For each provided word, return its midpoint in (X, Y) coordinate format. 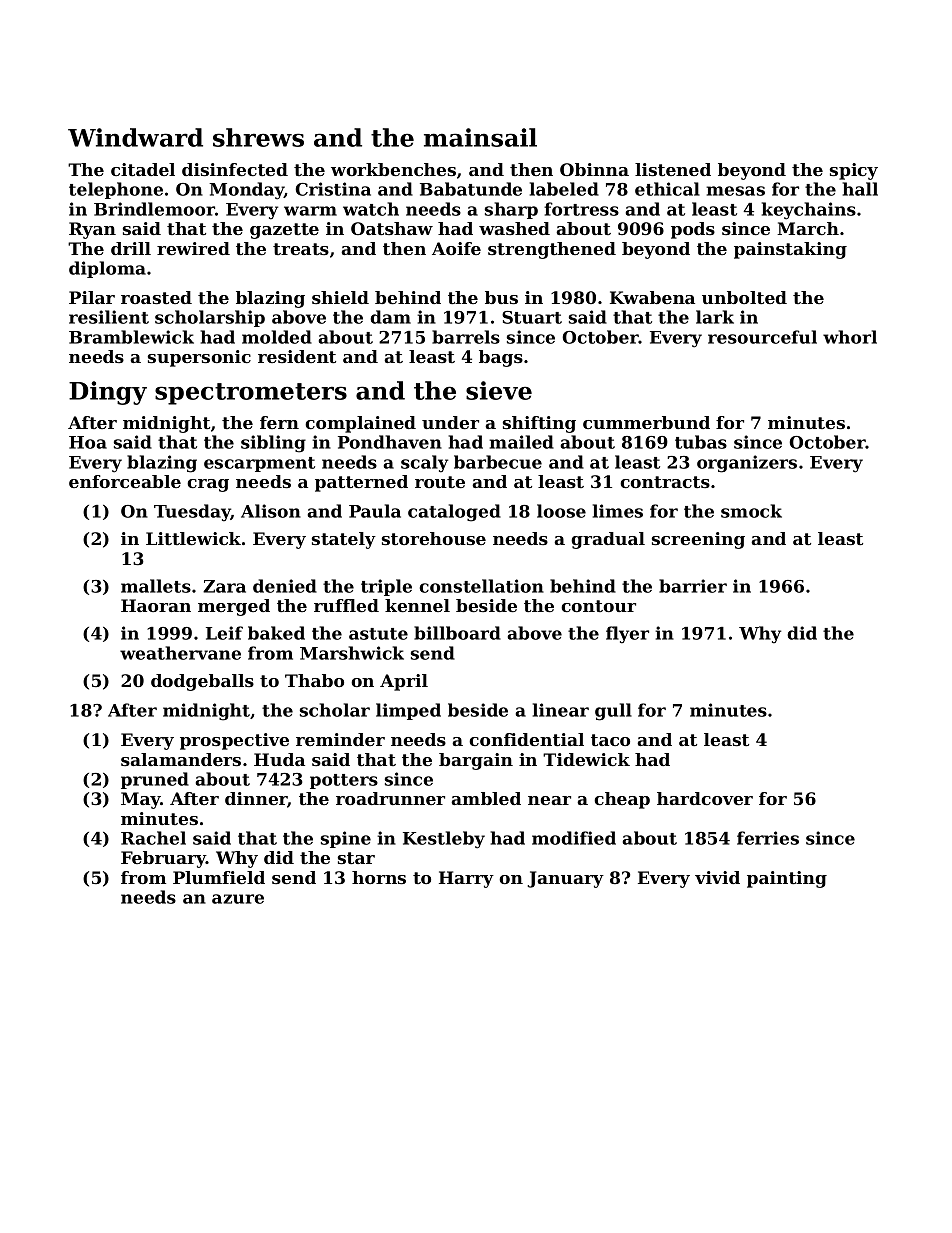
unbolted (744, 297)
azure (238, 899)
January (565, 879)
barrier (693, 586)
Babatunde (471, 189)
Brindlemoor (154, 209)
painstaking (790, 250)
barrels (466, 337)
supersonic (199, 358)
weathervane (180, 653)
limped (408, 711)
